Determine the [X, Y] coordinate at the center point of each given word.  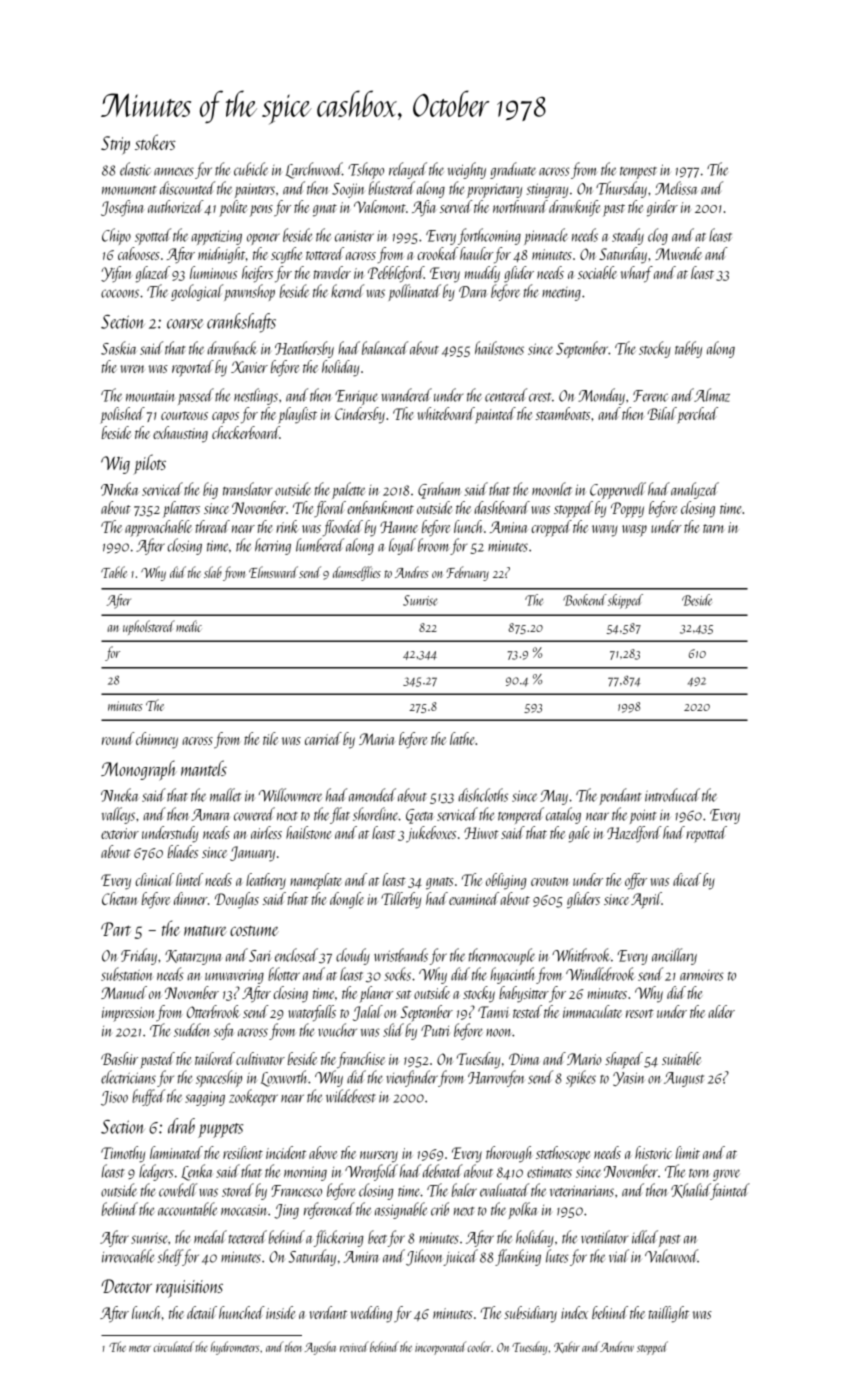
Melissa [676, 188]
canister [354, 236]
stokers [155, 142]
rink [287, 526]
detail [202, 1312]
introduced [672, 795]
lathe [462, 738]
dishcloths [483, 795]
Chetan [120, 898]
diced [687, 879]
